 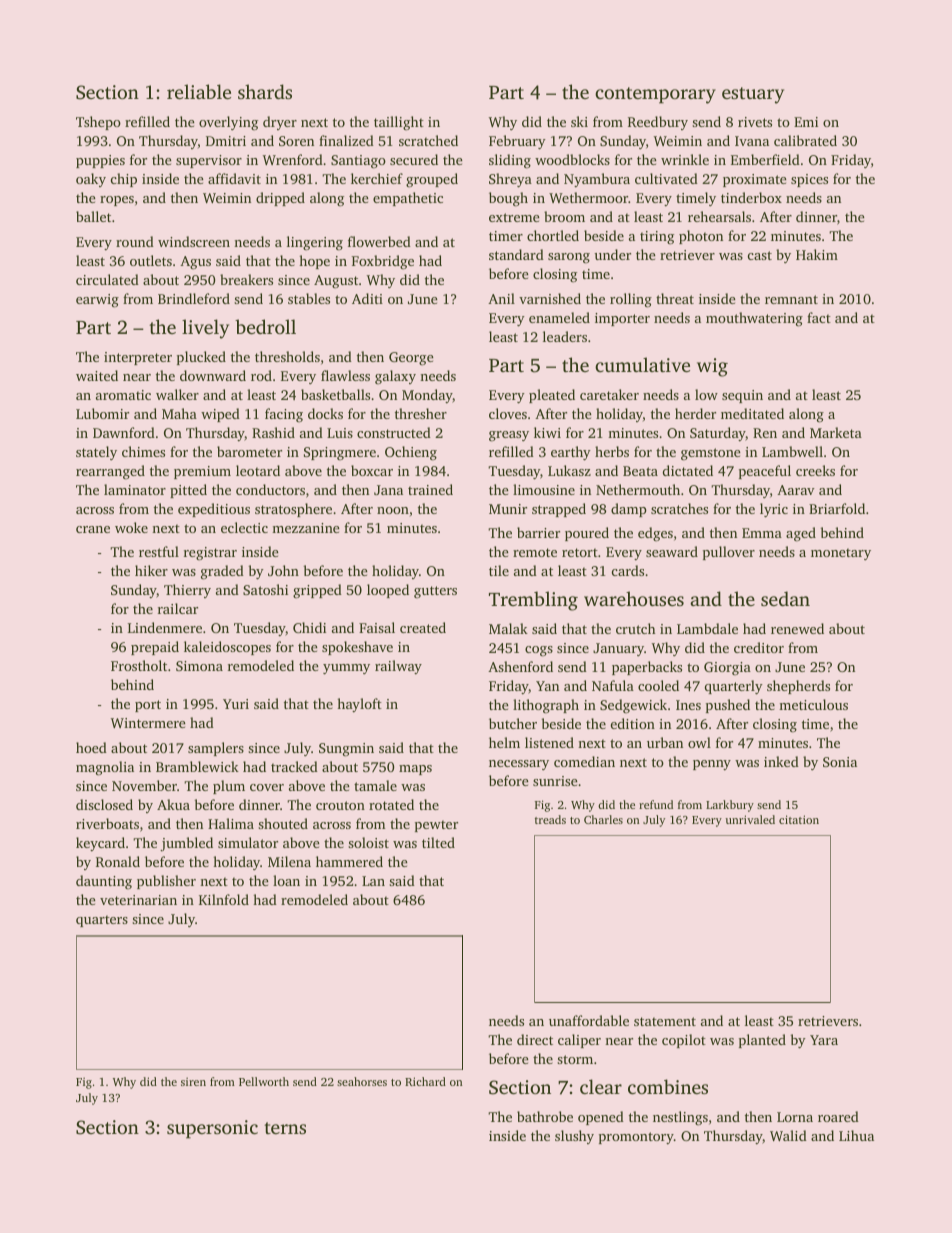 What do you see at coordinates (535, 552) in the document?
I see `remote` at bounding box center [535, 552].
